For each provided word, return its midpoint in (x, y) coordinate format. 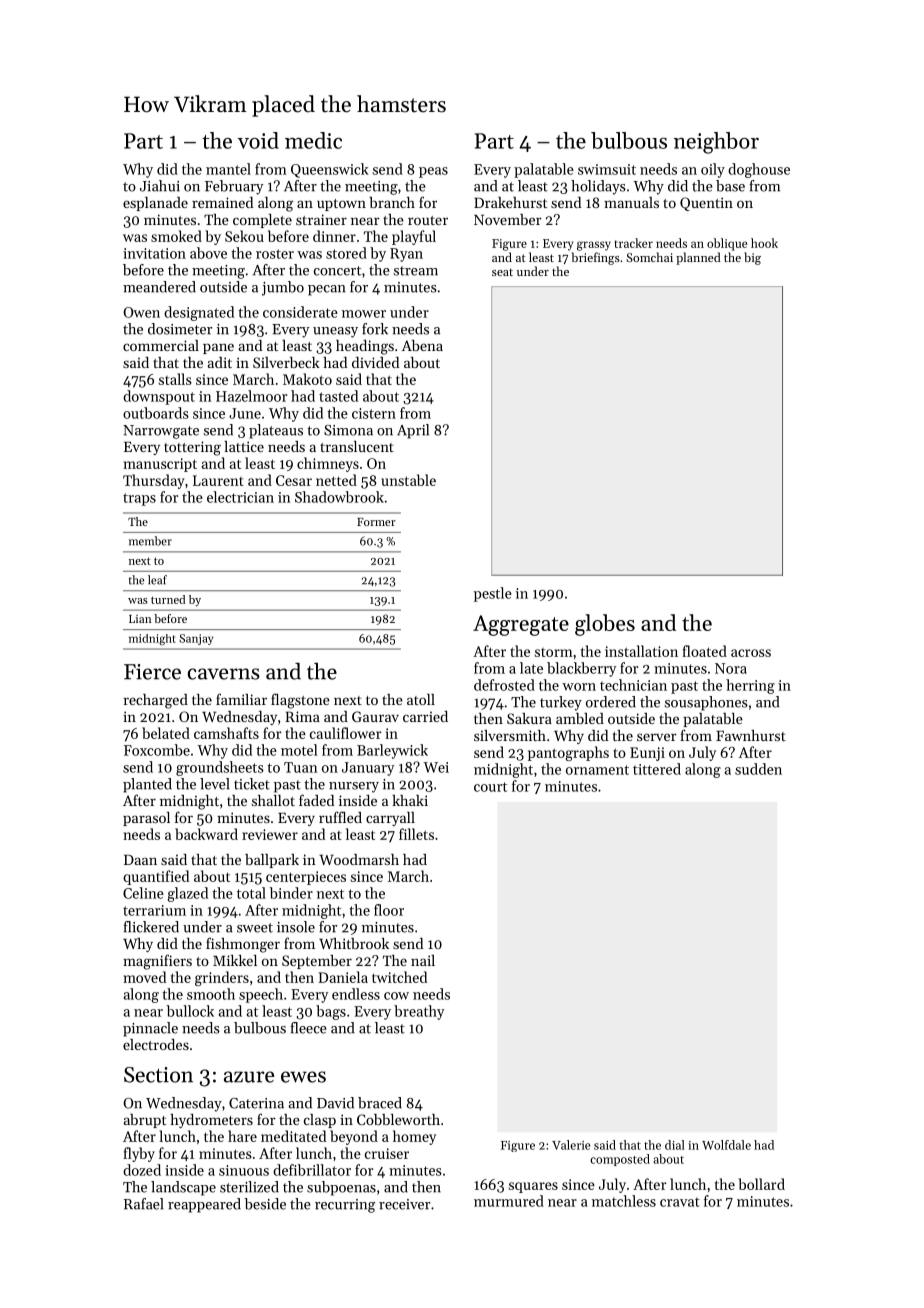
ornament (597, 770)
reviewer (270, 834)
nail (423, 960)
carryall (390, 819)
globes (605, 625)
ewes (303, 1077)
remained (222, 202)
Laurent (218, 480)
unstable (408, 480)
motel (299, 750)
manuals (631, 202)
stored (346, 253)
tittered (657, 769)
